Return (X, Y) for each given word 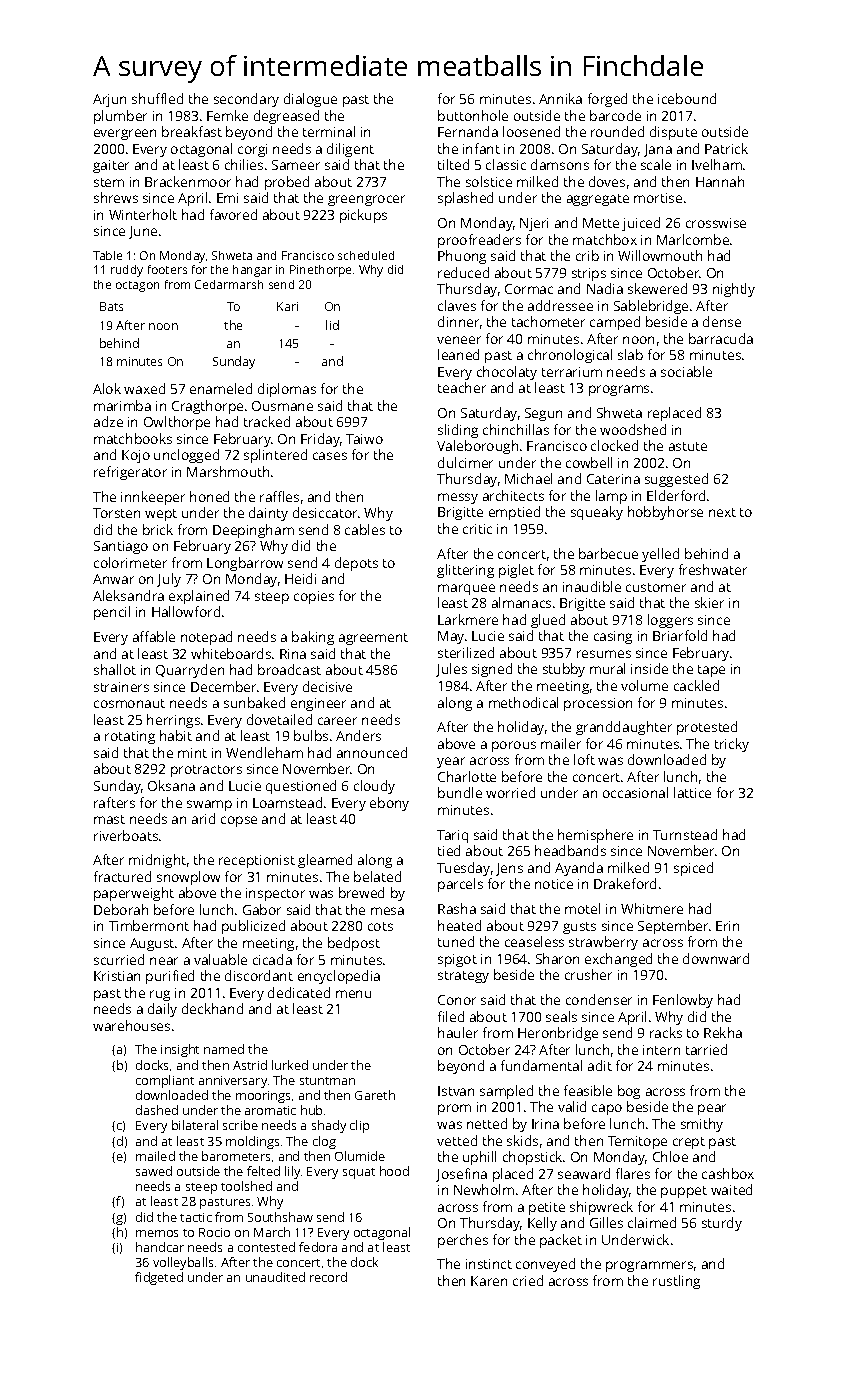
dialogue (310, 100)
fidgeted (159, 1278)
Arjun (109, 100)
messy (458, 498)
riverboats (126, 835)
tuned (456, 941)
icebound (687, 98)
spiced (693, 869)
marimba (122, 405)
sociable (686, 371)
